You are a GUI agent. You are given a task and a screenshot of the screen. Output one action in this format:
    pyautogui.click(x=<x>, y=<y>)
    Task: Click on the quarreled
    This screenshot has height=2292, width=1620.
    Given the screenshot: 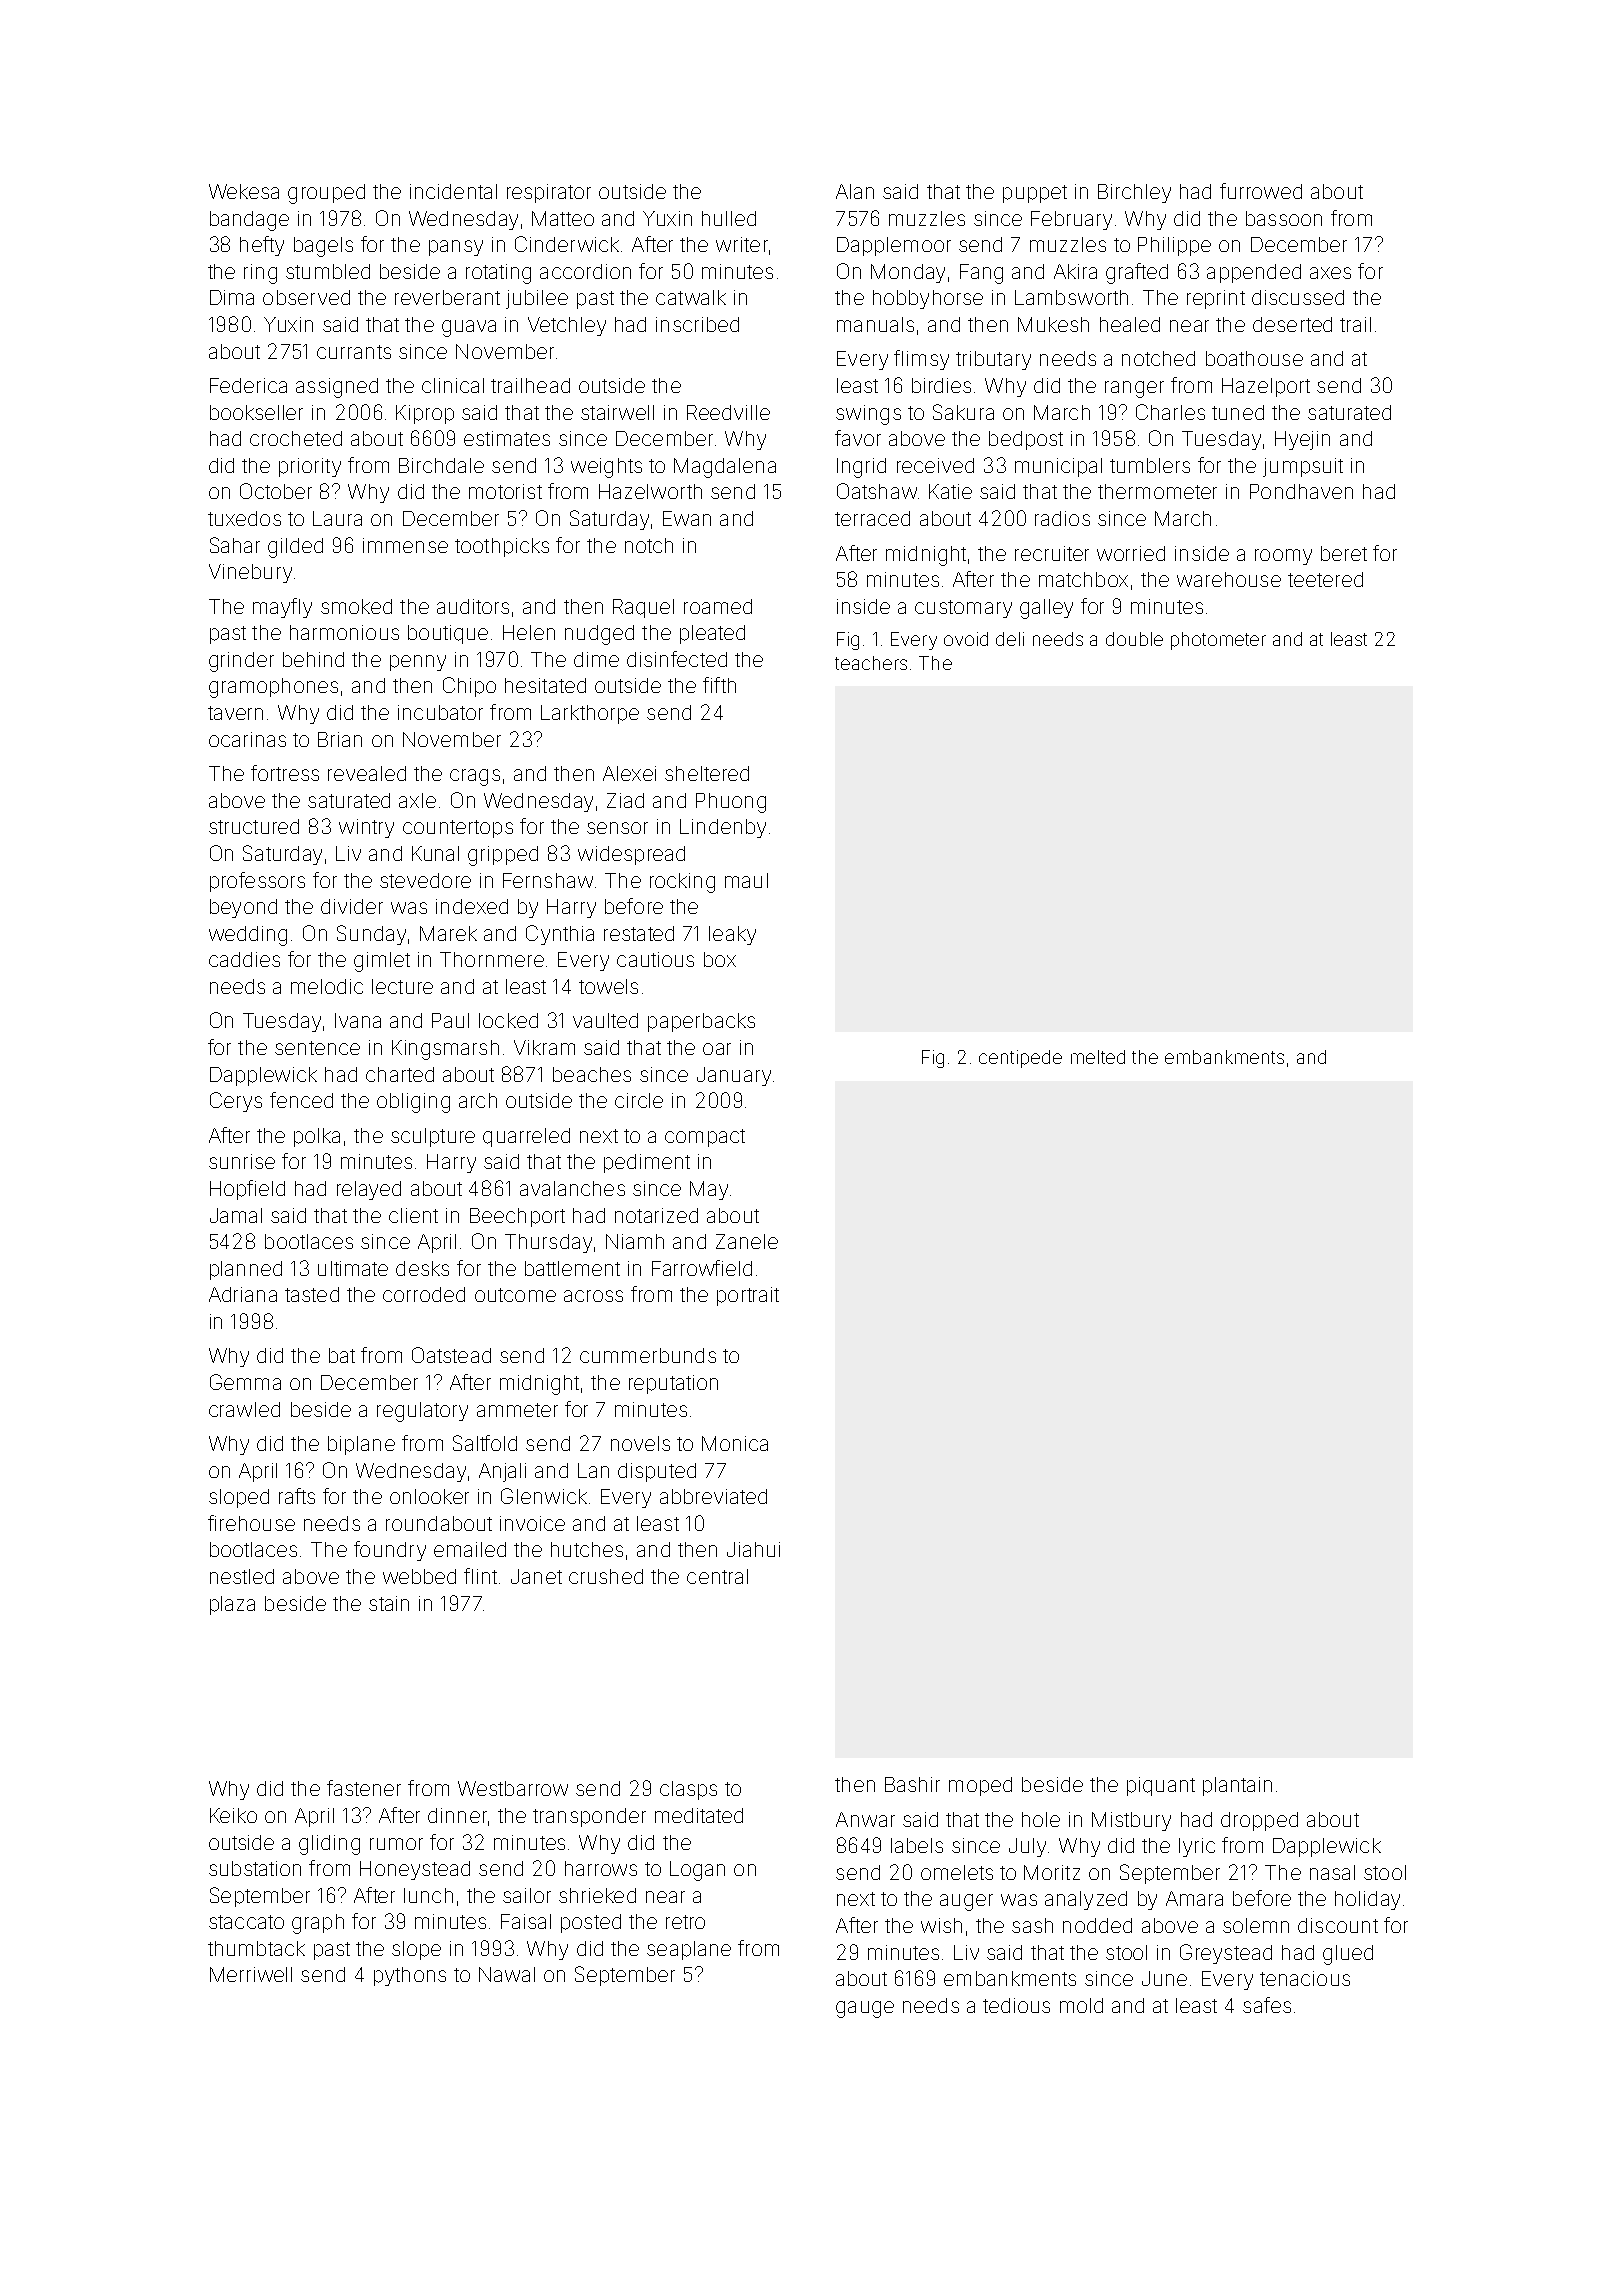 What is the action you would take?
    pyautogui.click(x=526, y=1137)
